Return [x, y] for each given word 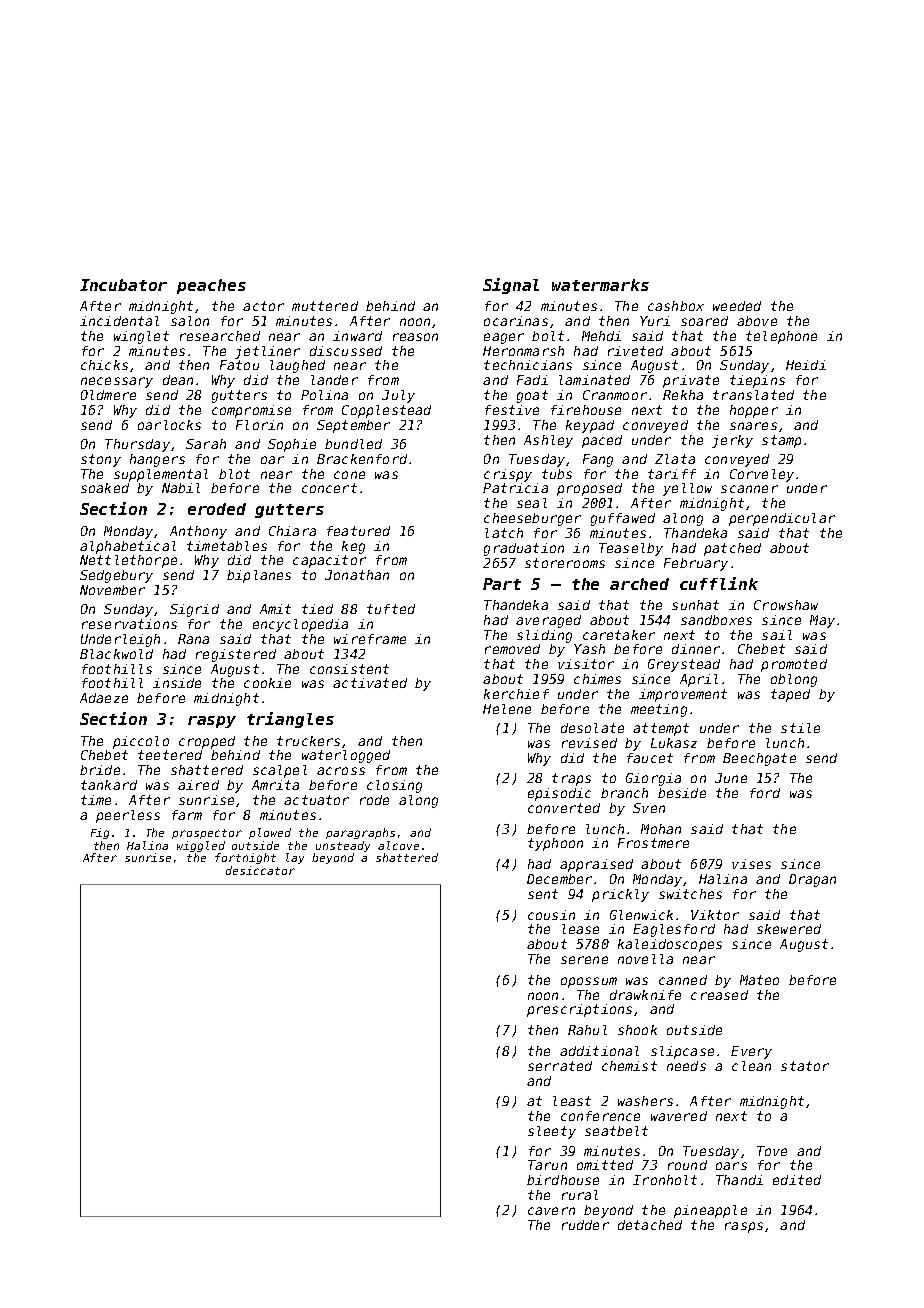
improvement [683, 695]
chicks [104, 365]
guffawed [623, 519]
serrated [560, 1066]
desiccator [260, 870]
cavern [551, 1211]
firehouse [586, 410]
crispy [508, 475]
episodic [559, 794]
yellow [687, 489]
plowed [270, 833]
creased [719, 995]
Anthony [198, 532]
